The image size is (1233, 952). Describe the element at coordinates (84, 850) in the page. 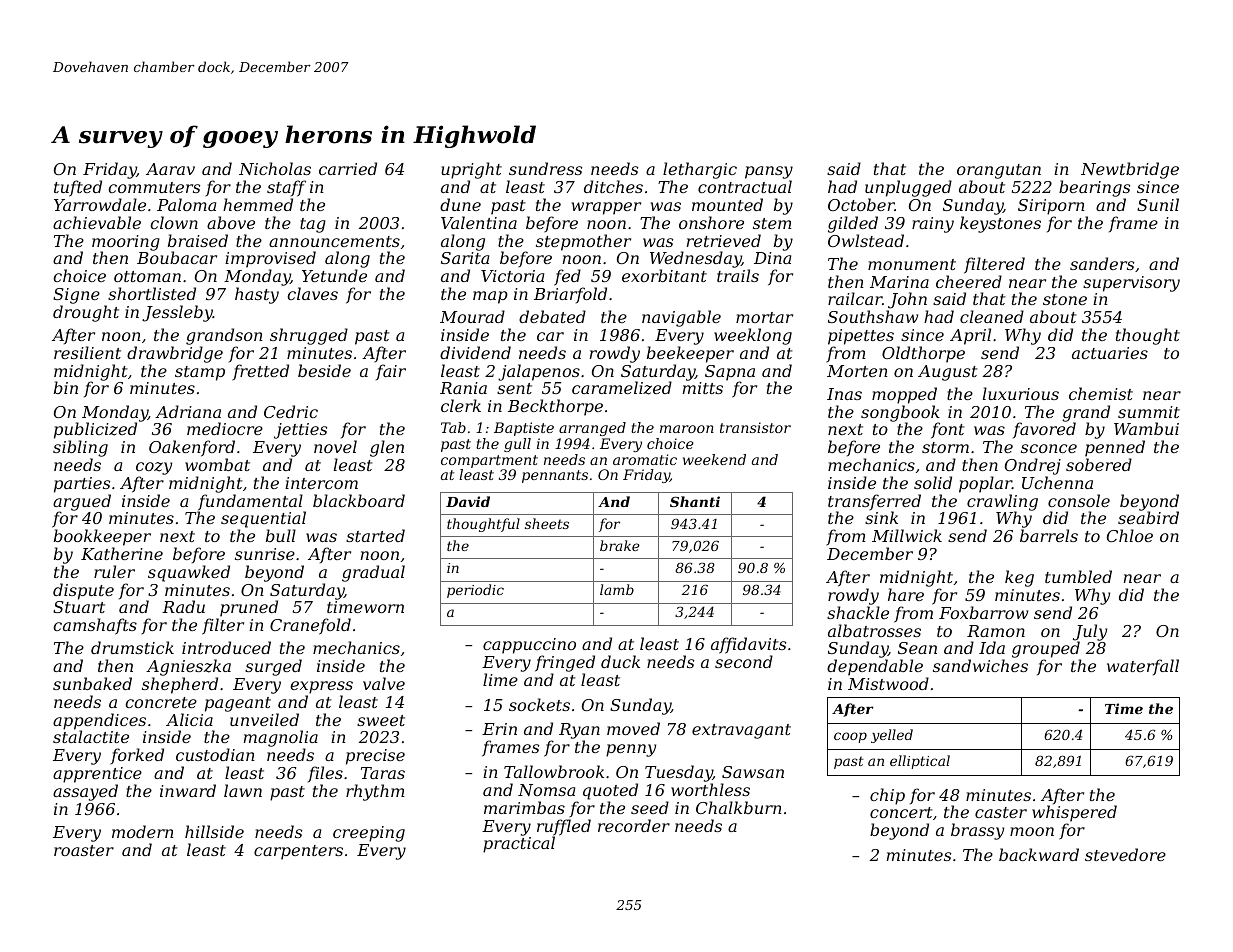

I see `roaster` at that location.
